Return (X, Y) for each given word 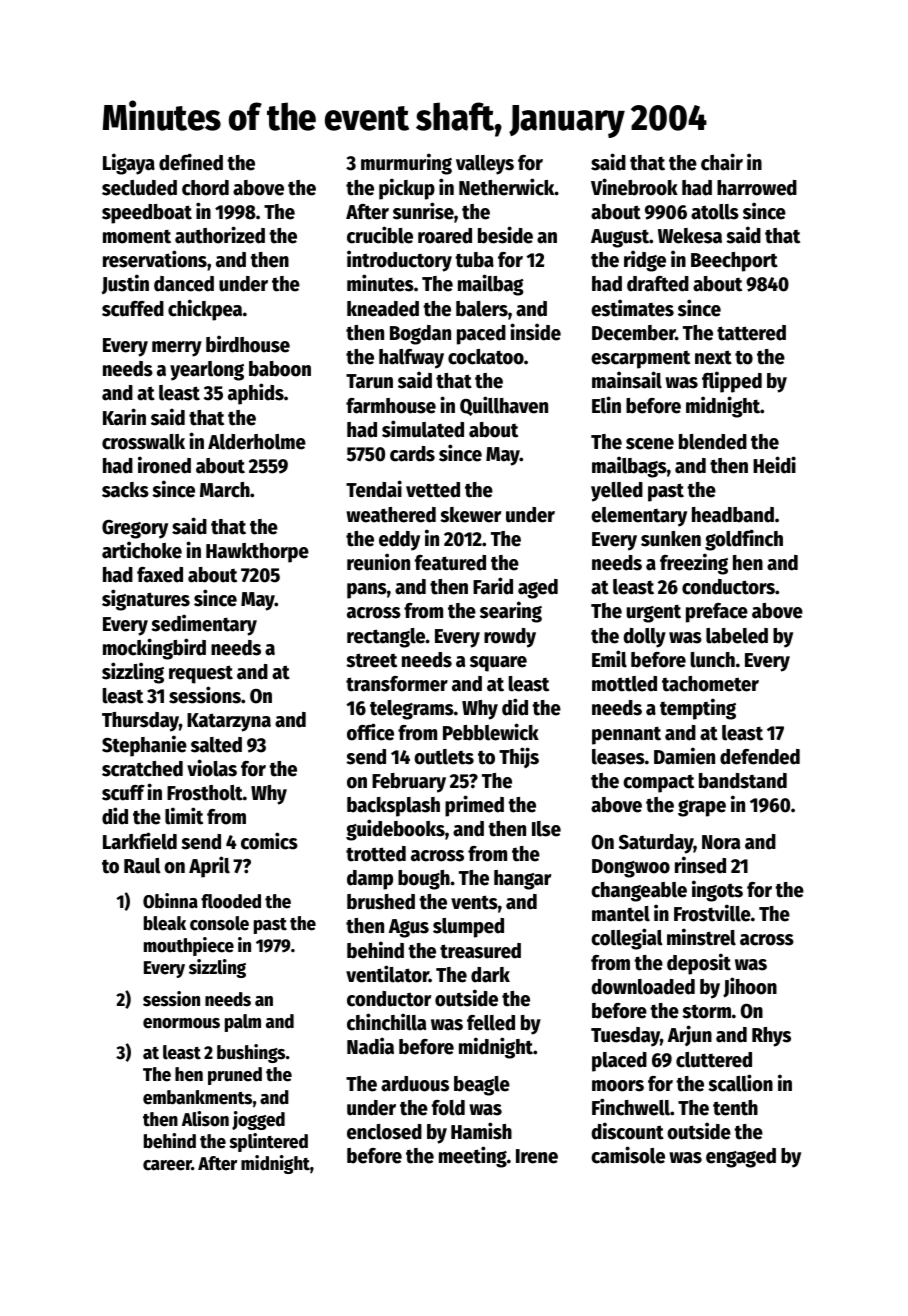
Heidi (774, 465)
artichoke (142, 550)
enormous (181, 1023)
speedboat (147, 214)
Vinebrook (634, 187)
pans (367, 591)
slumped (468, 928)
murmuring (406, 164)
